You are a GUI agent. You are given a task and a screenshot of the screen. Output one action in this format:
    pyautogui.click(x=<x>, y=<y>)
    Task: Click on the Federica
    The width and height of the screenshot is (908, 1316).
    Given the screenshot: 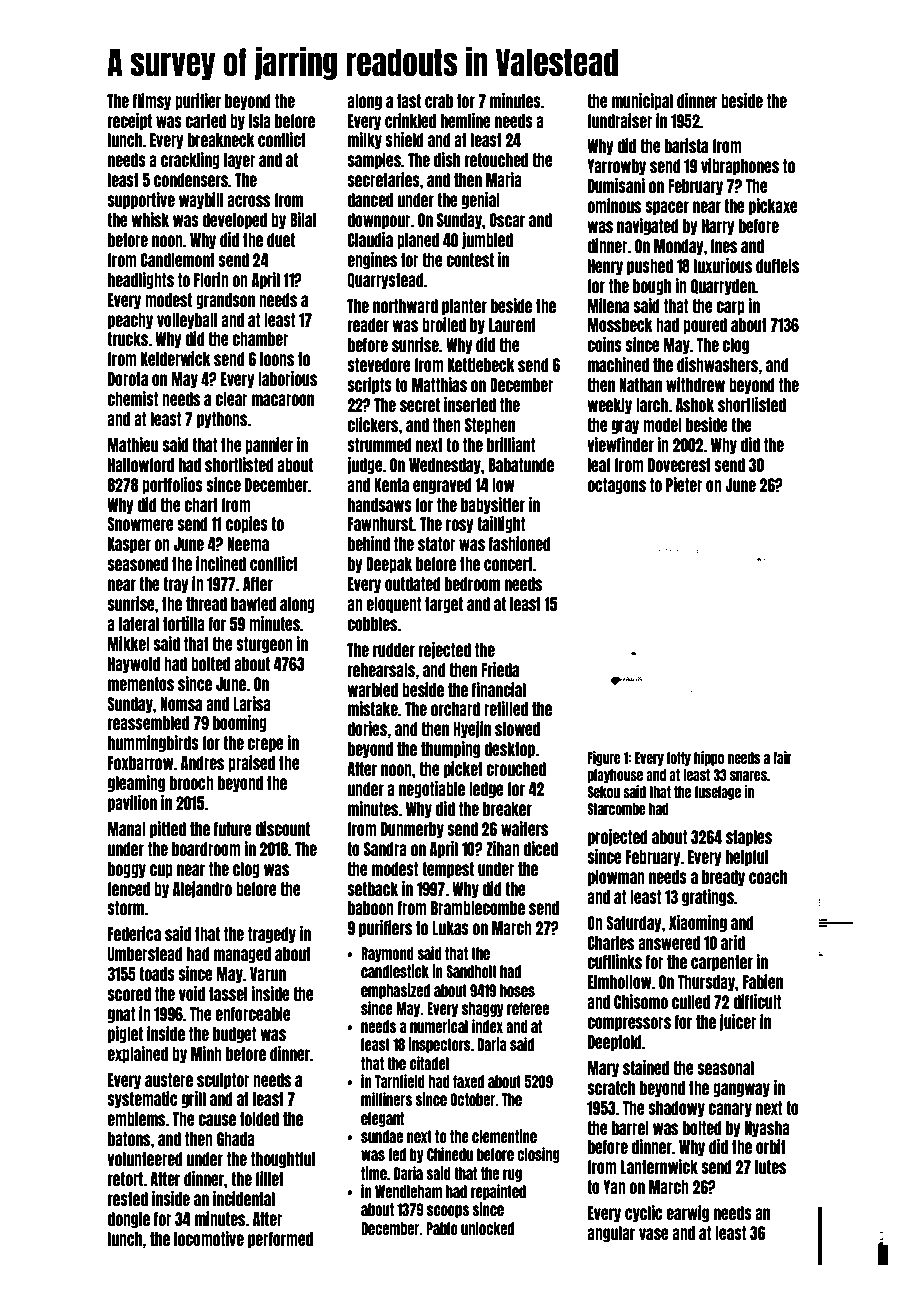 What is the action you would take?
    pyautogui.click(x=134, y=933)
